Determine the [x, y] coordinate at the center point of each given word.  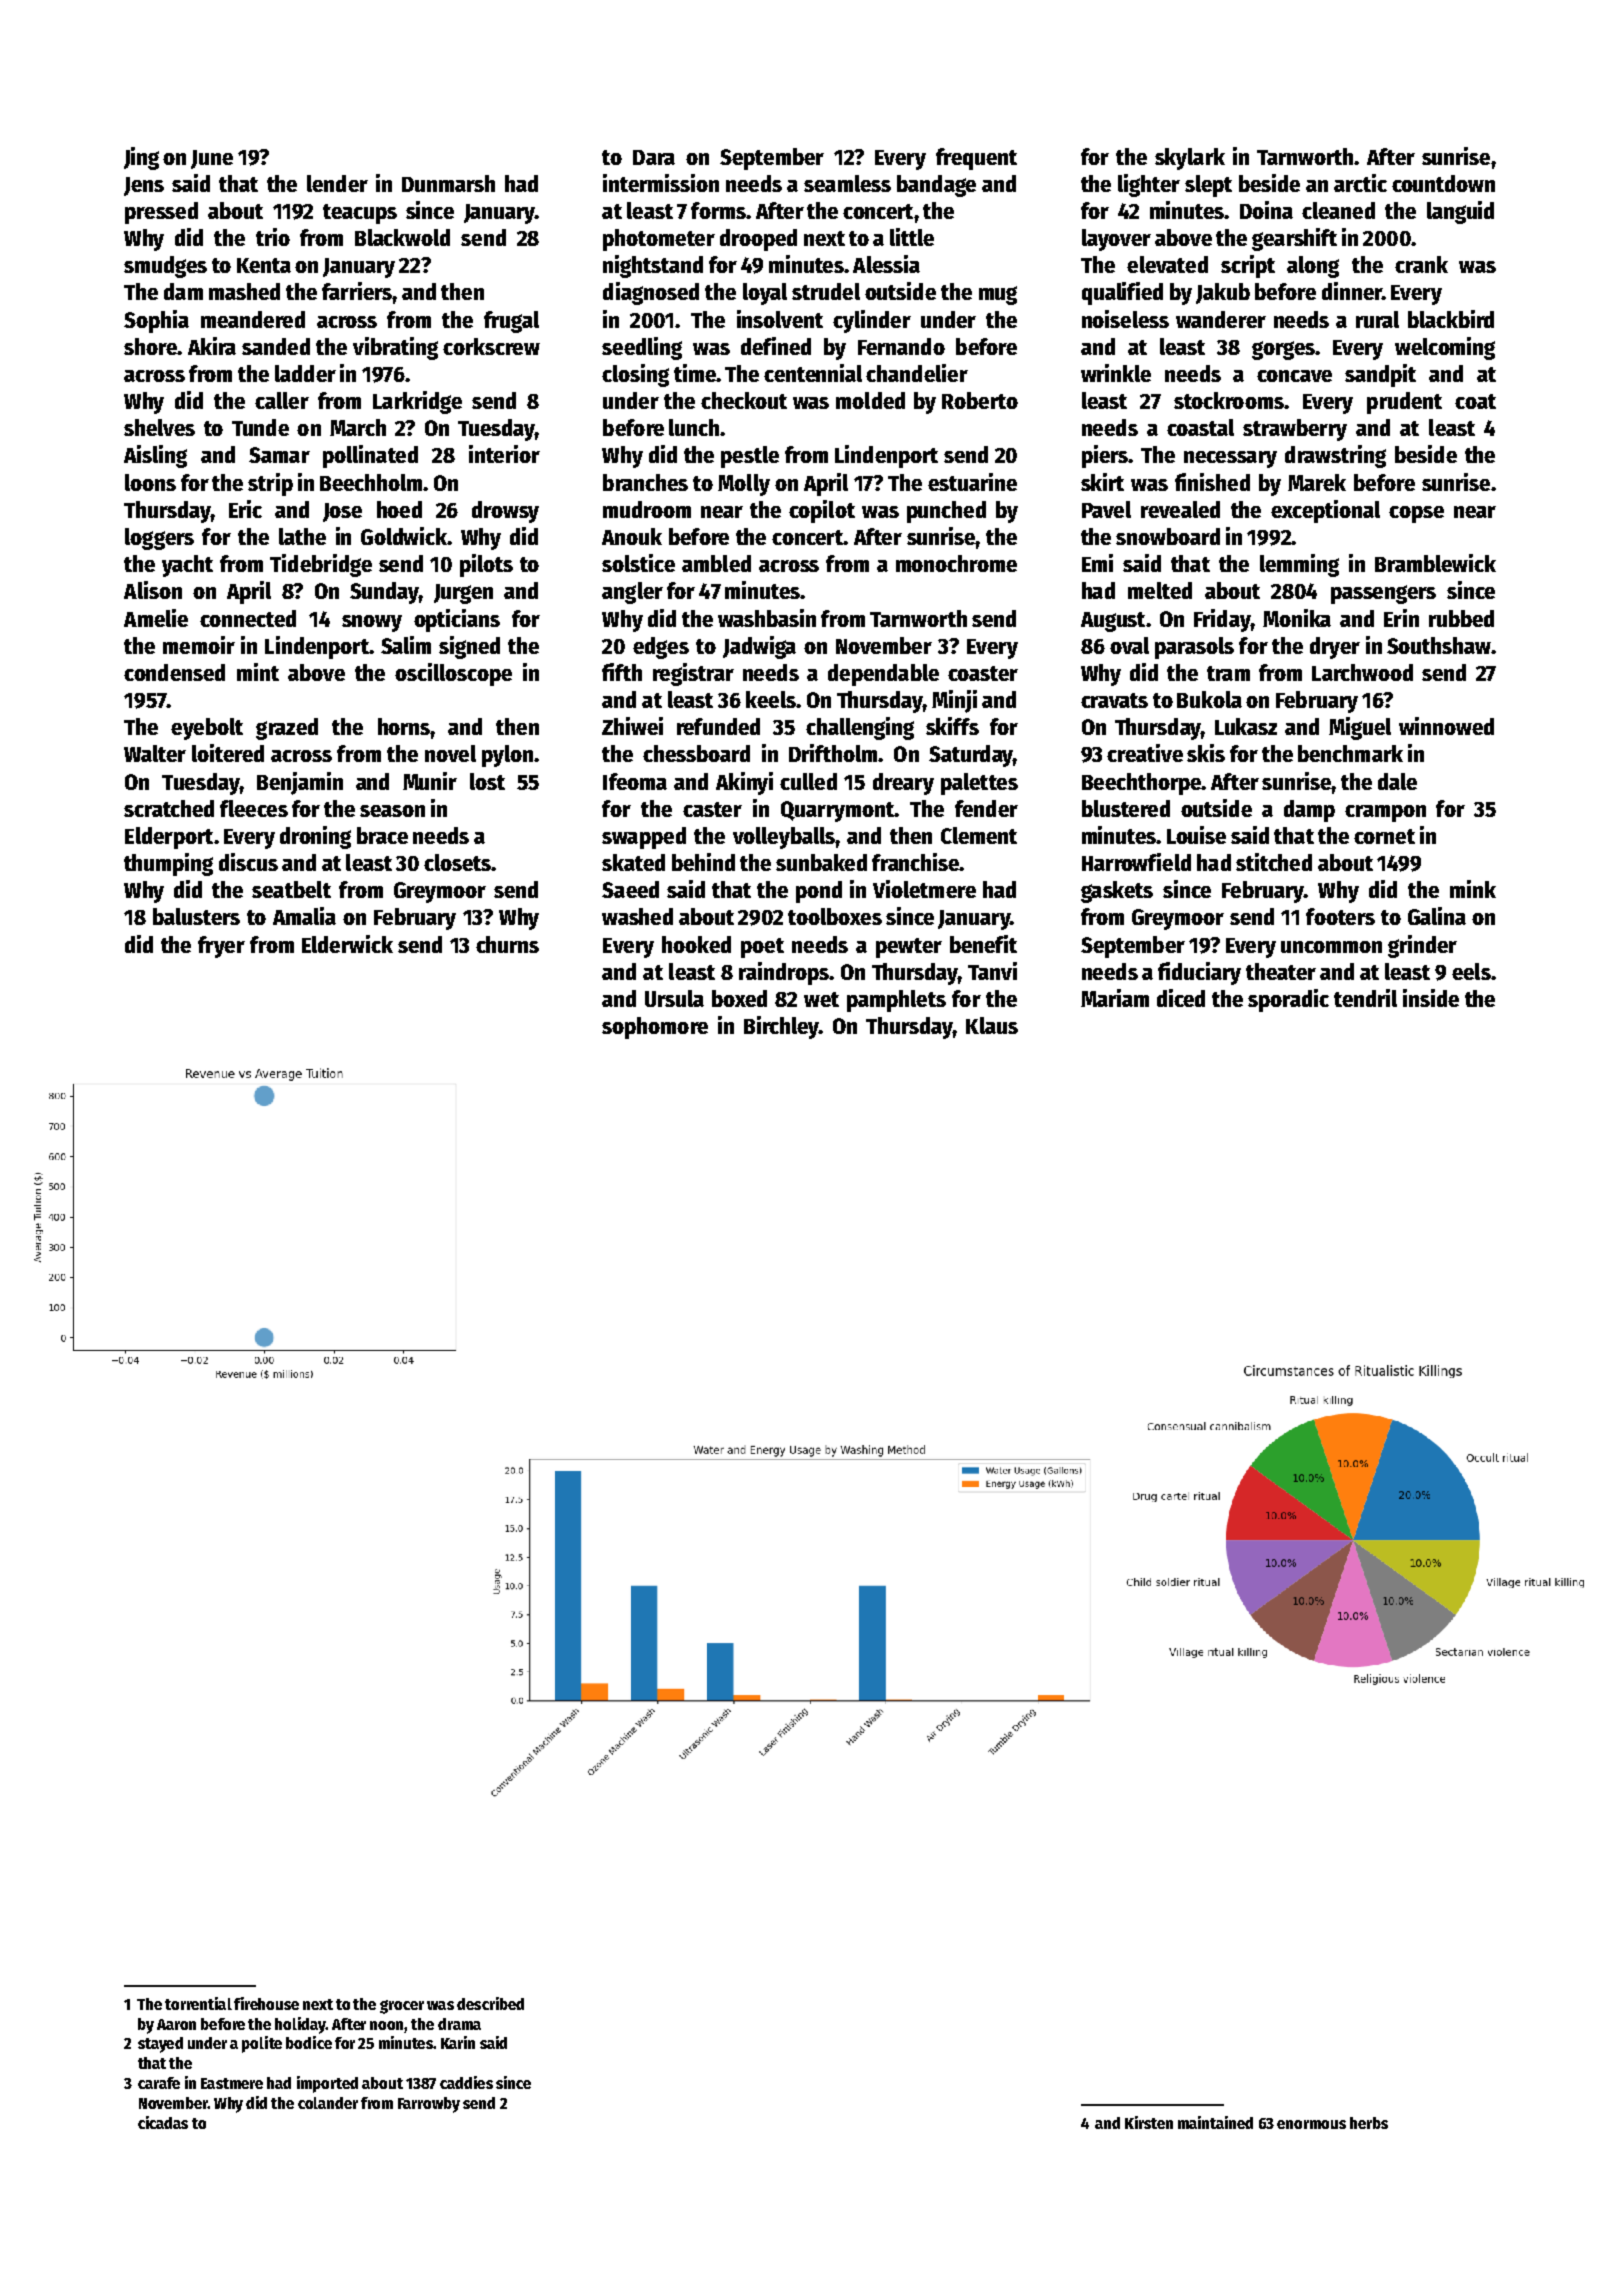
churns [507, 944]
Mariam [1115, 998]
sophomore [655, 1028]
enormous [1311, 2124]
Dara [654, 157]
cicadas [163, 2122]
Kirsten [1149, 2122]
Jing [141, 158]
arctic [1360, 183]
